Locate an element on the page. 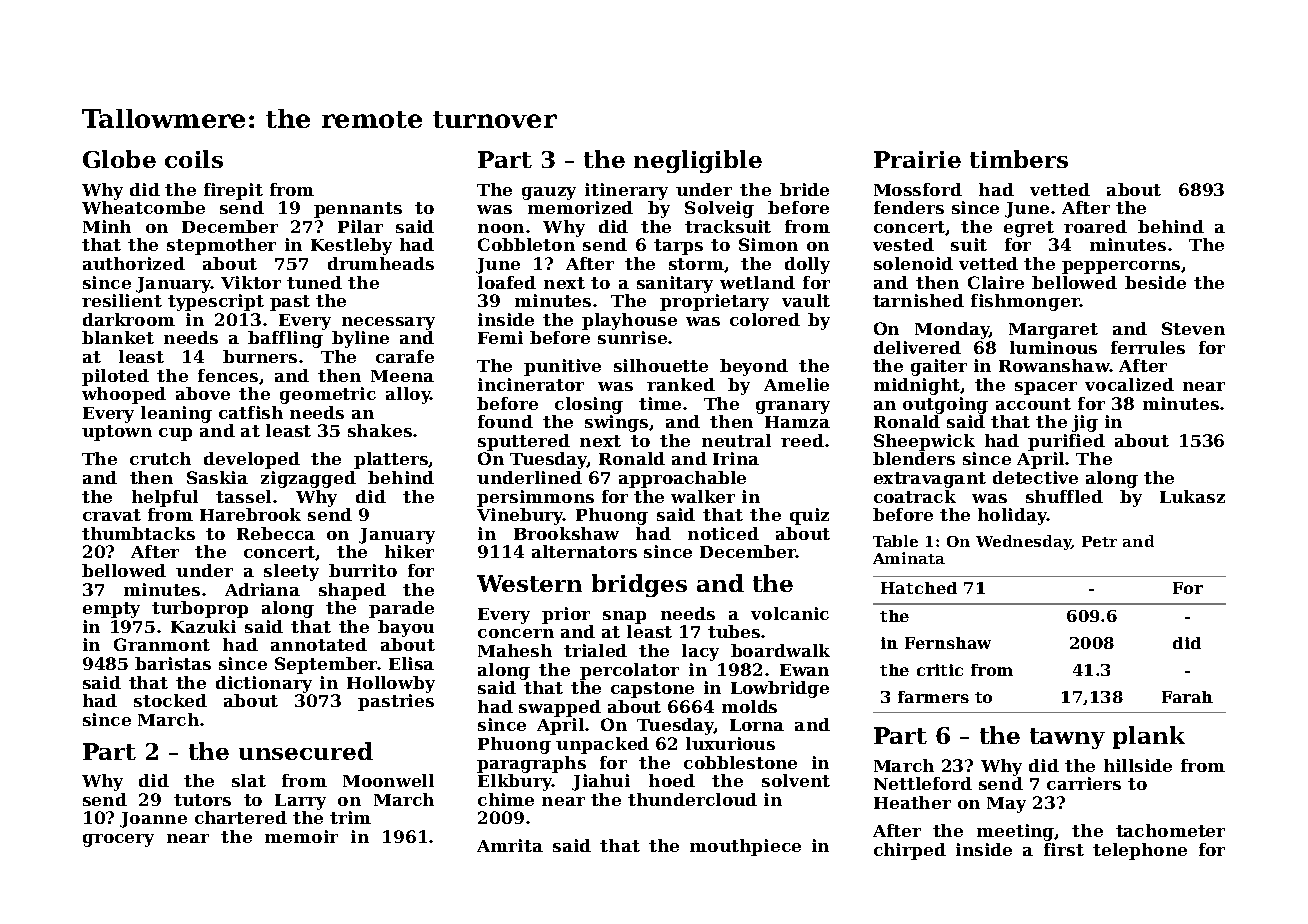 This page has height=924, width=1308. negligible is located at coordinates (698, 161).
